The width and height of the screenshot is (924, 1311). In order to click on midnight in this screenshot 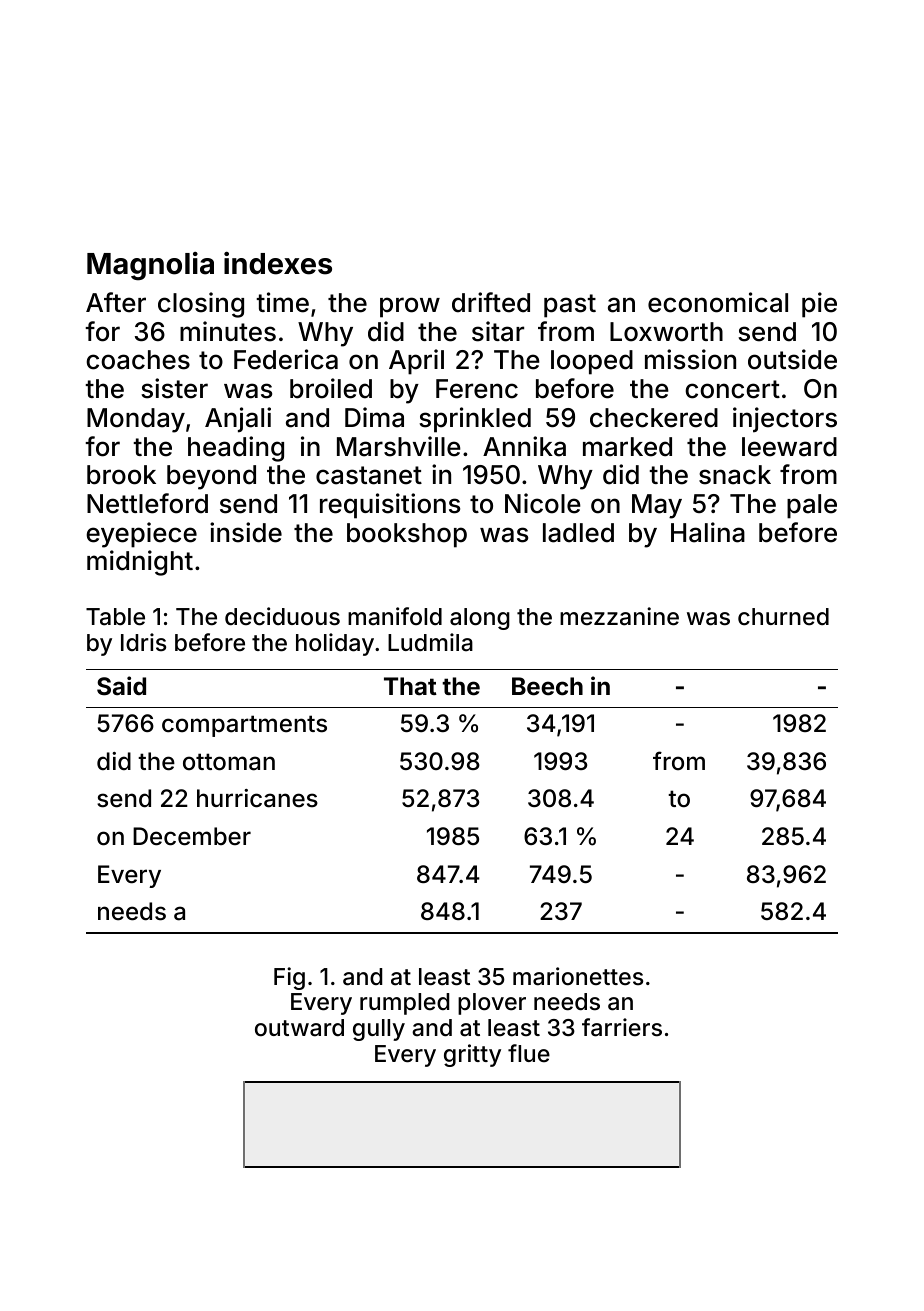, I will do `click(140, 563)`.
